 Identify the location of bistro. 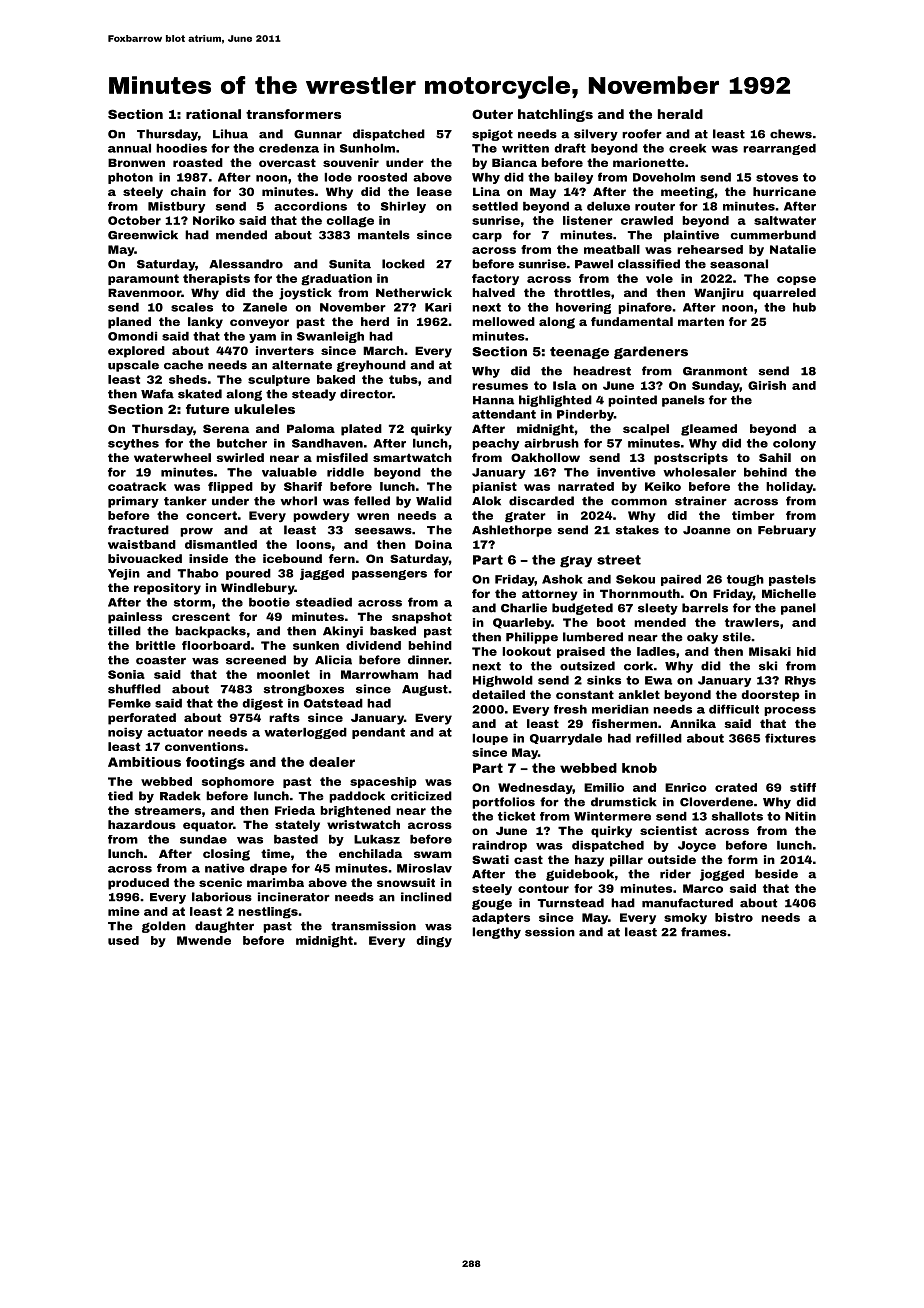
(734, 917).
